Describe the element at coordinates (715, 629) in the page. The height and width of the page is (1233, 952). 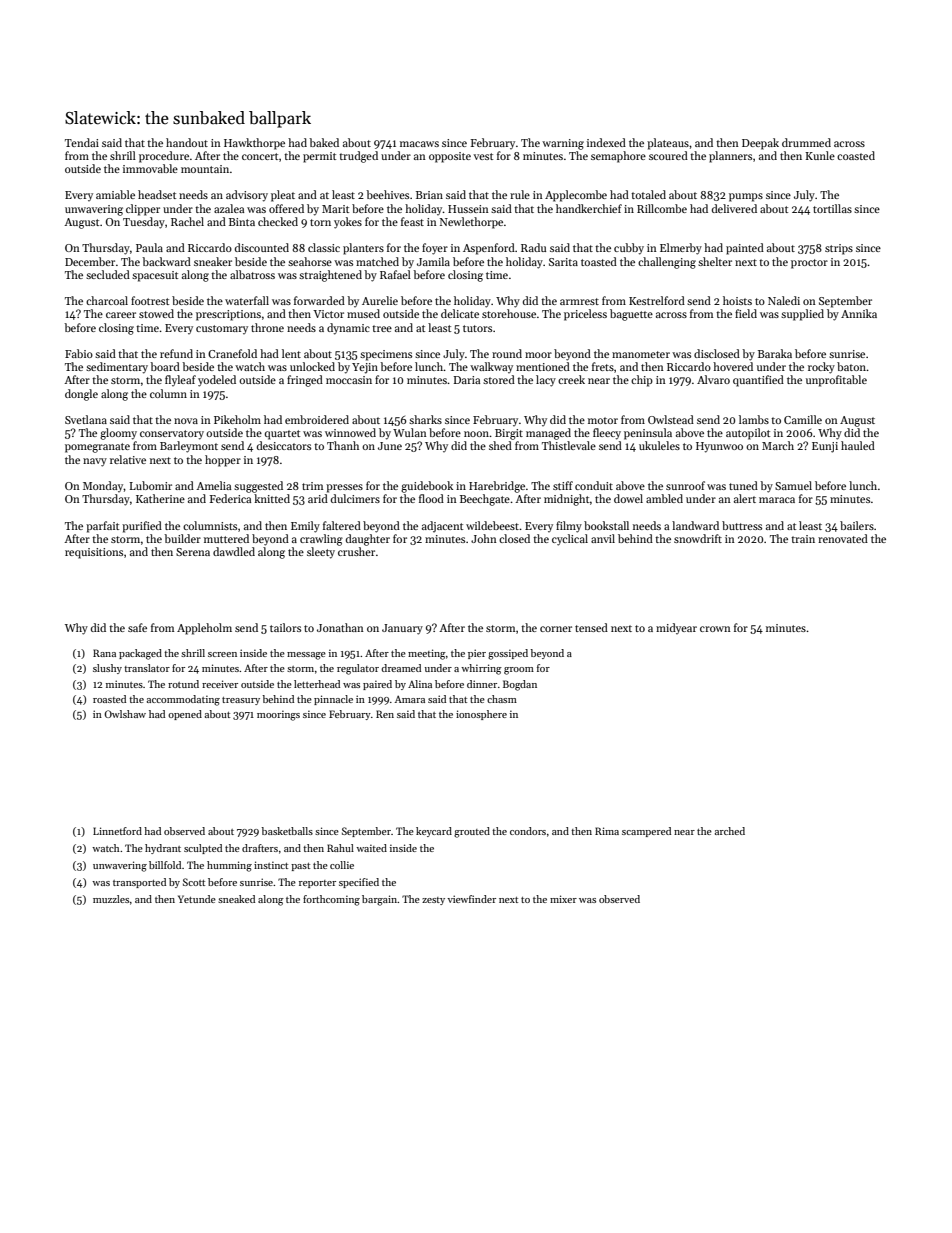
I see `crown` at that location.
